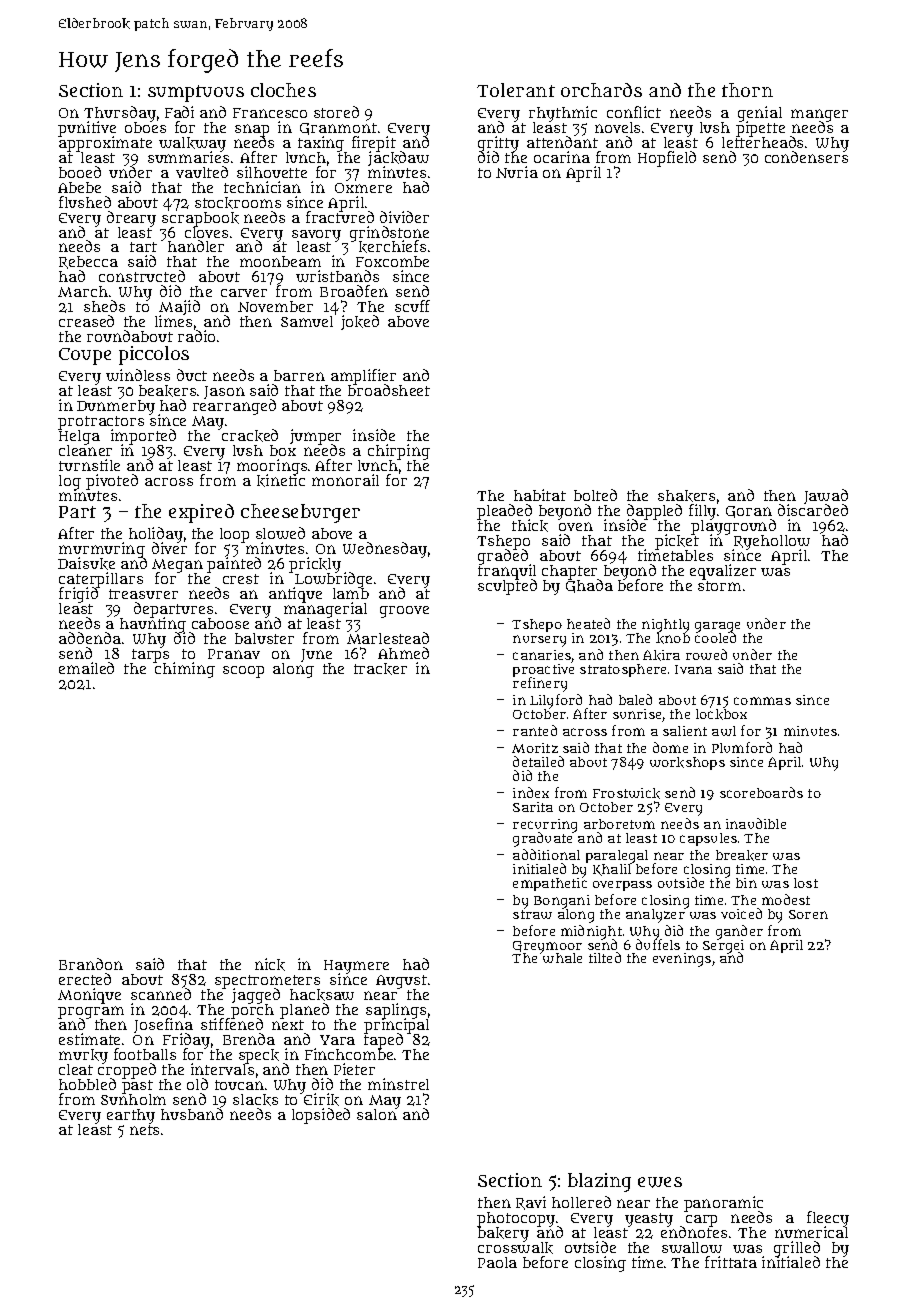 The height and width of the screenshot is (1316, 908). Describe the element at coordinates (283, 90) in the screenshot. I see `cloches` at that location.
